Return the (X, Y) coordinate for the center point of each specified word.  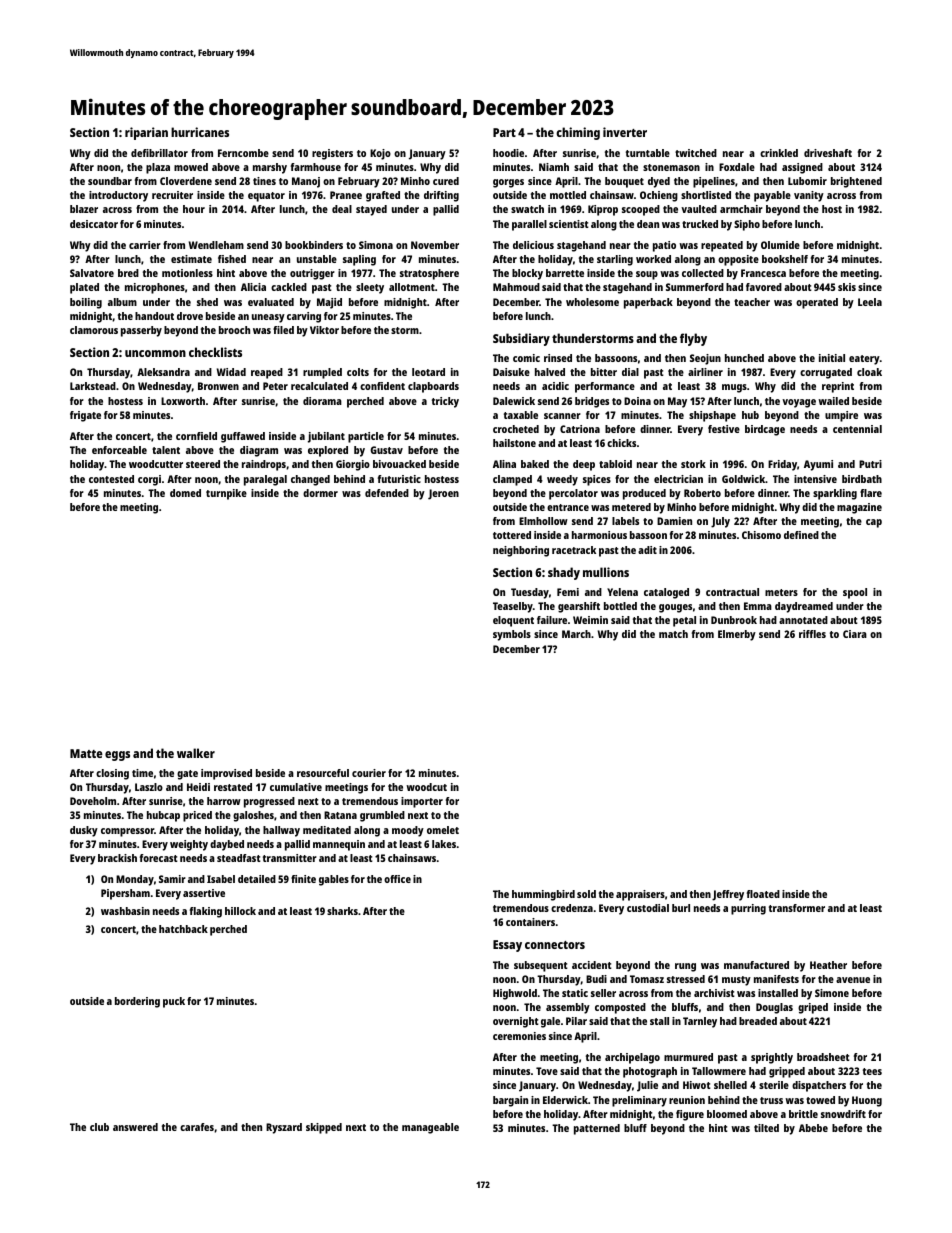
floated (763, 894)
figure (690, 1115)
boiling (86, 303)
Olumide (780, 245)
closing (112, 774)
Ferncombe (243, 153)
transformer (797, 908)
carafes (197, 1127)
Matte (86, 753)
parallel (529, 225)
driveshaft (828, 153)
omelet (443, 830)
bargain (510, 1101)
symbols (512, 635)
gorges (508, 183)
